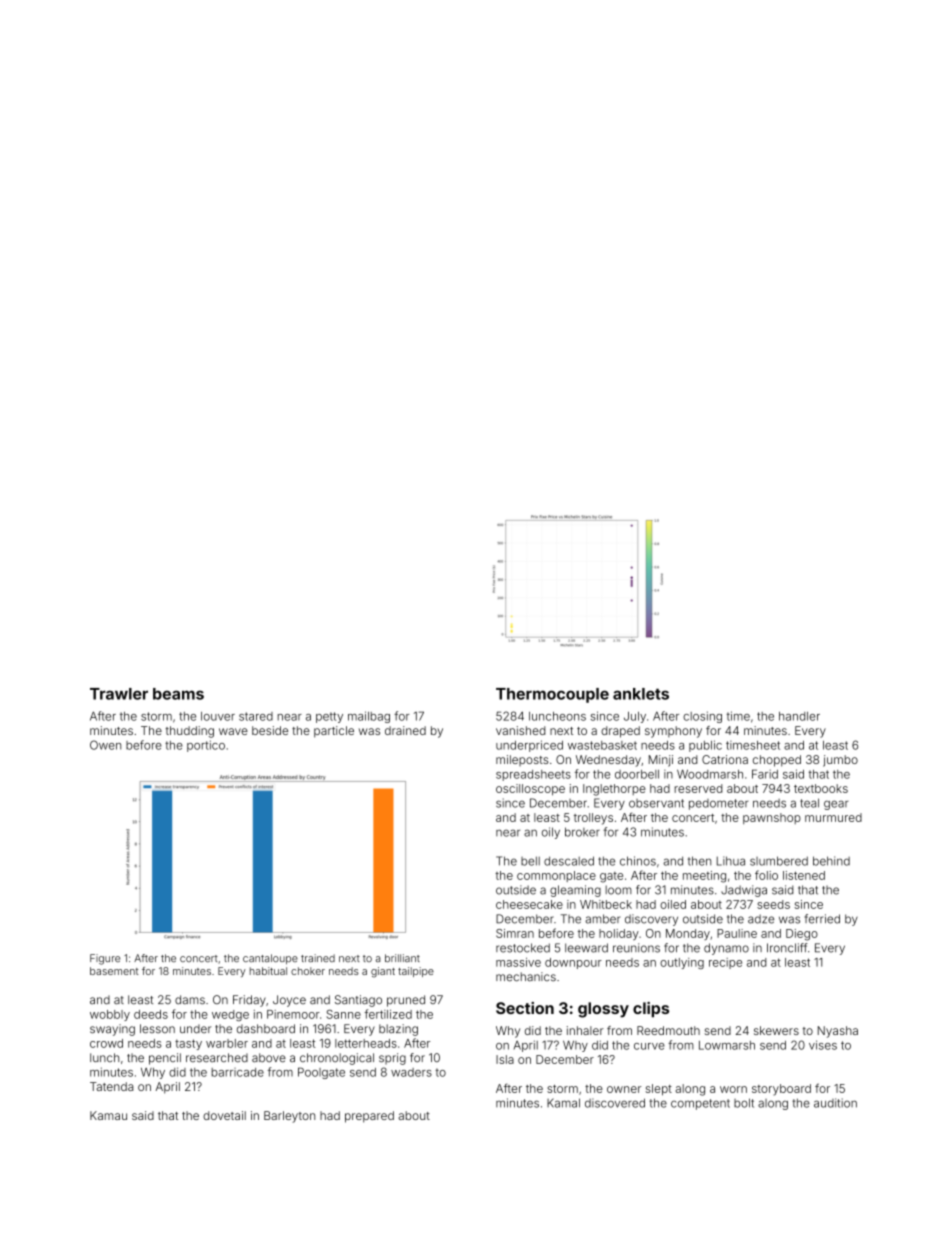 Image resolution: width=952 pixels, height=1233 pixels. What do you see at coordinates (119, 694) in the image?
I see `Trawler` at bounding box center [119, 694].
